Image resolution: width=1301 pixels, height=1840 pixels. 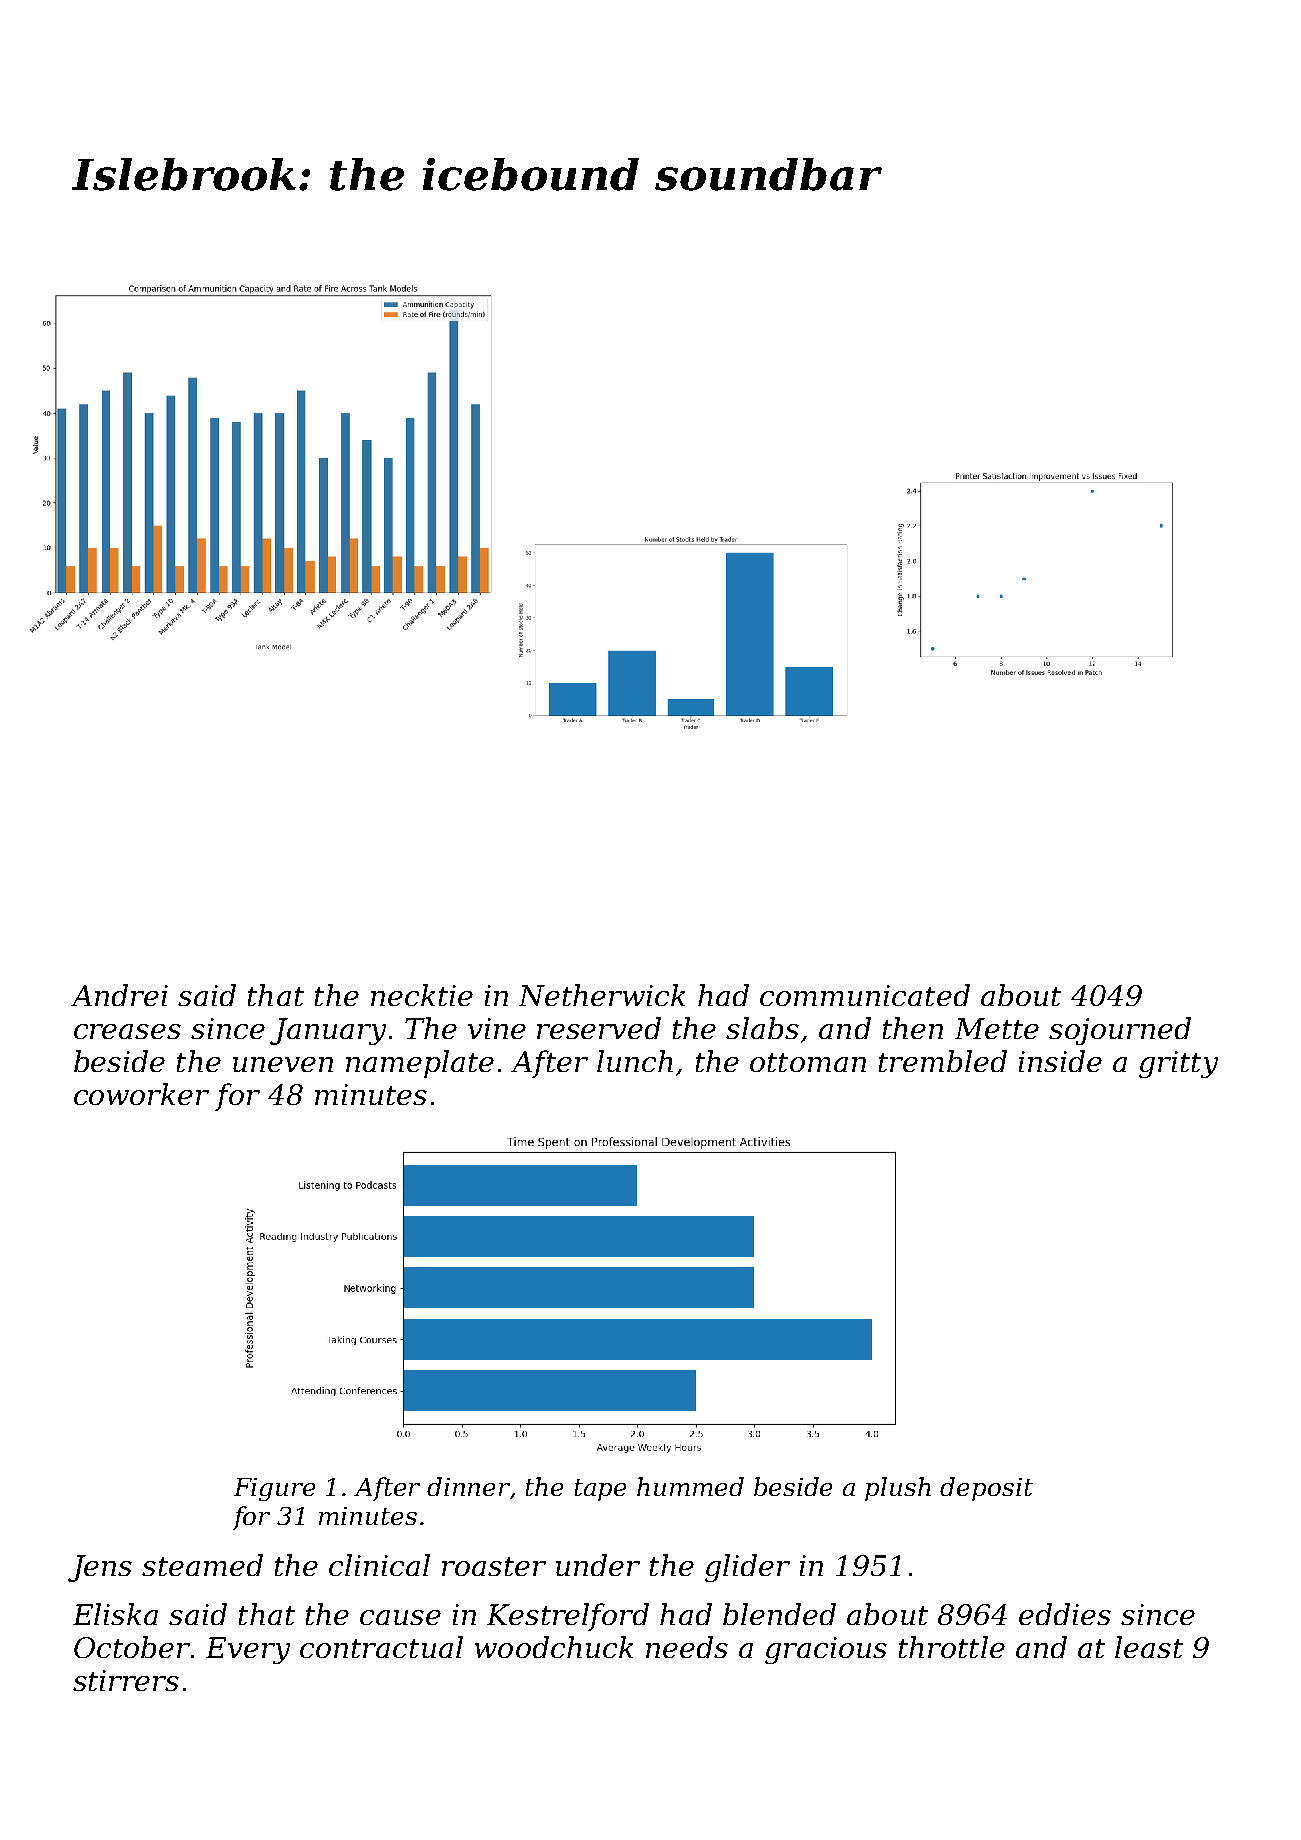 What do you see at coordinates (141, 1094) in the screenshot?
I see `coworker` at bounding box center [141, 1094].
